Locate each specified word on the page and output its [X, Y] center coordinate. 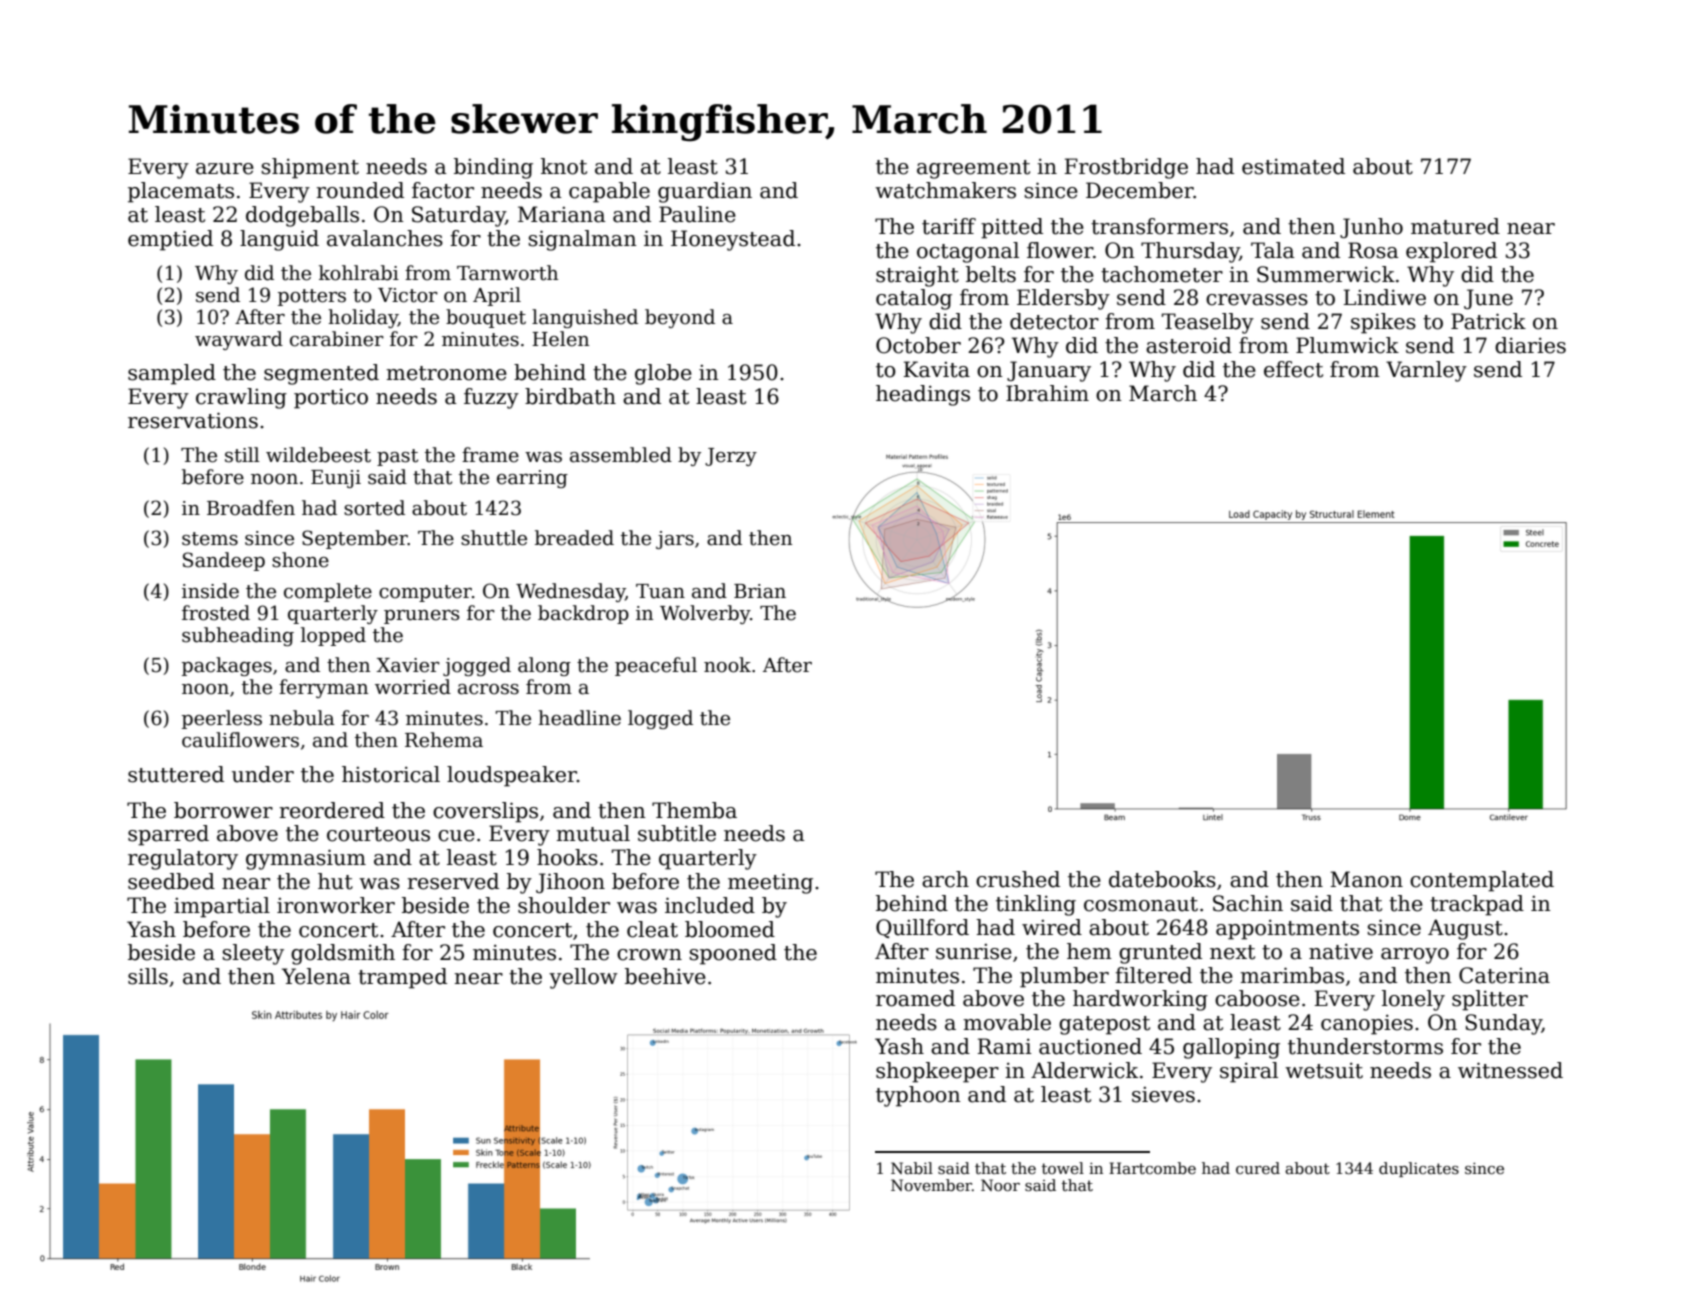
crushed [1018, 879]
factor [443, 190]
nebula [302, 718]
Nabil [912, 1168]
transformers [1159, 226]
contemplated [1482, 881]
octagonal [968, 252]
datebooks [1162, 879]
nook [727, 665]
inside [210, 591]
